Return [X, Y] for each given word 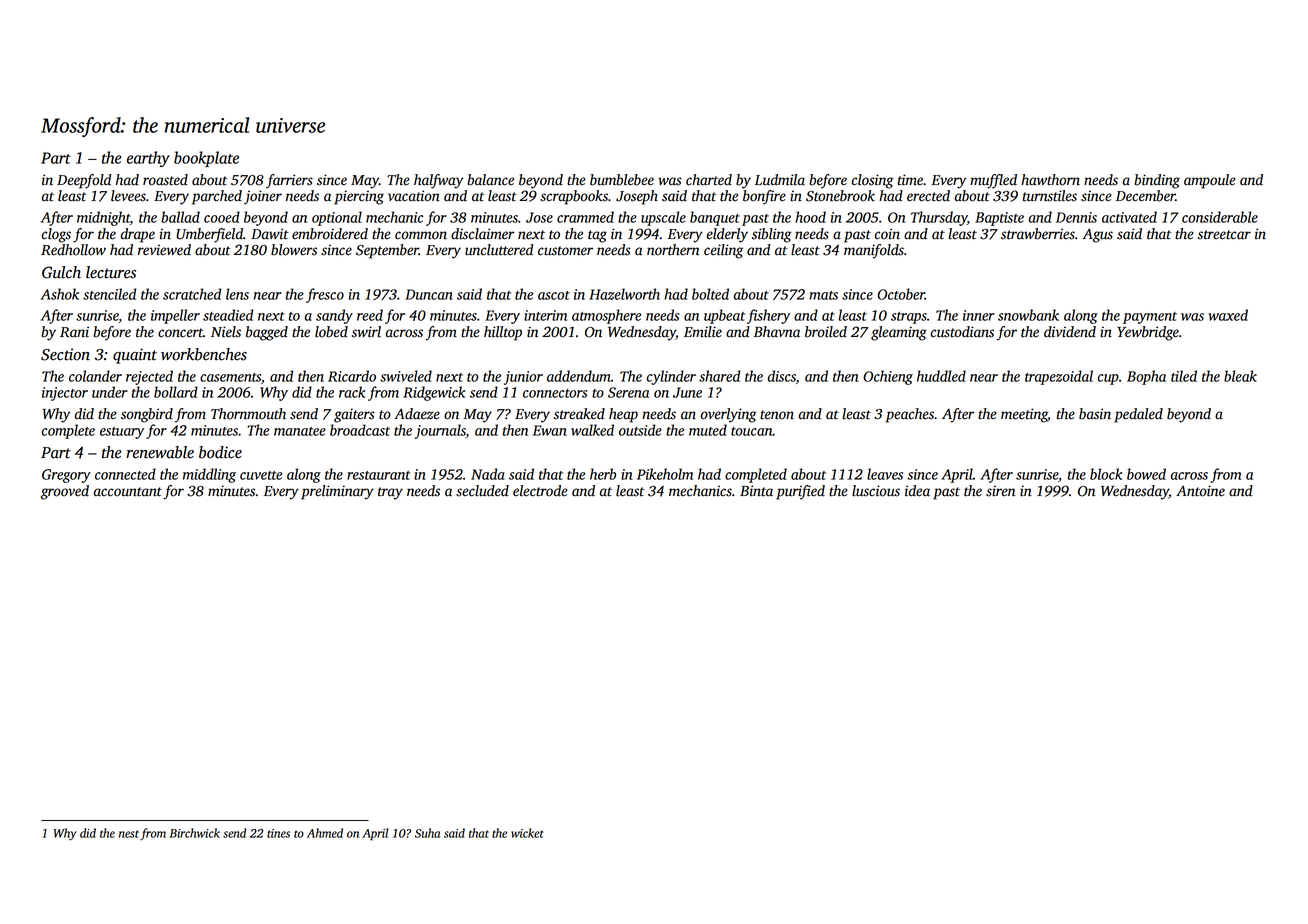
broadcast [360, 430]
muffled [993, 181]
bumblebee [622, 180]
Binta [756, 491]
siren [1000, 491]
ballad [180, 217]
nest [129, 834]
